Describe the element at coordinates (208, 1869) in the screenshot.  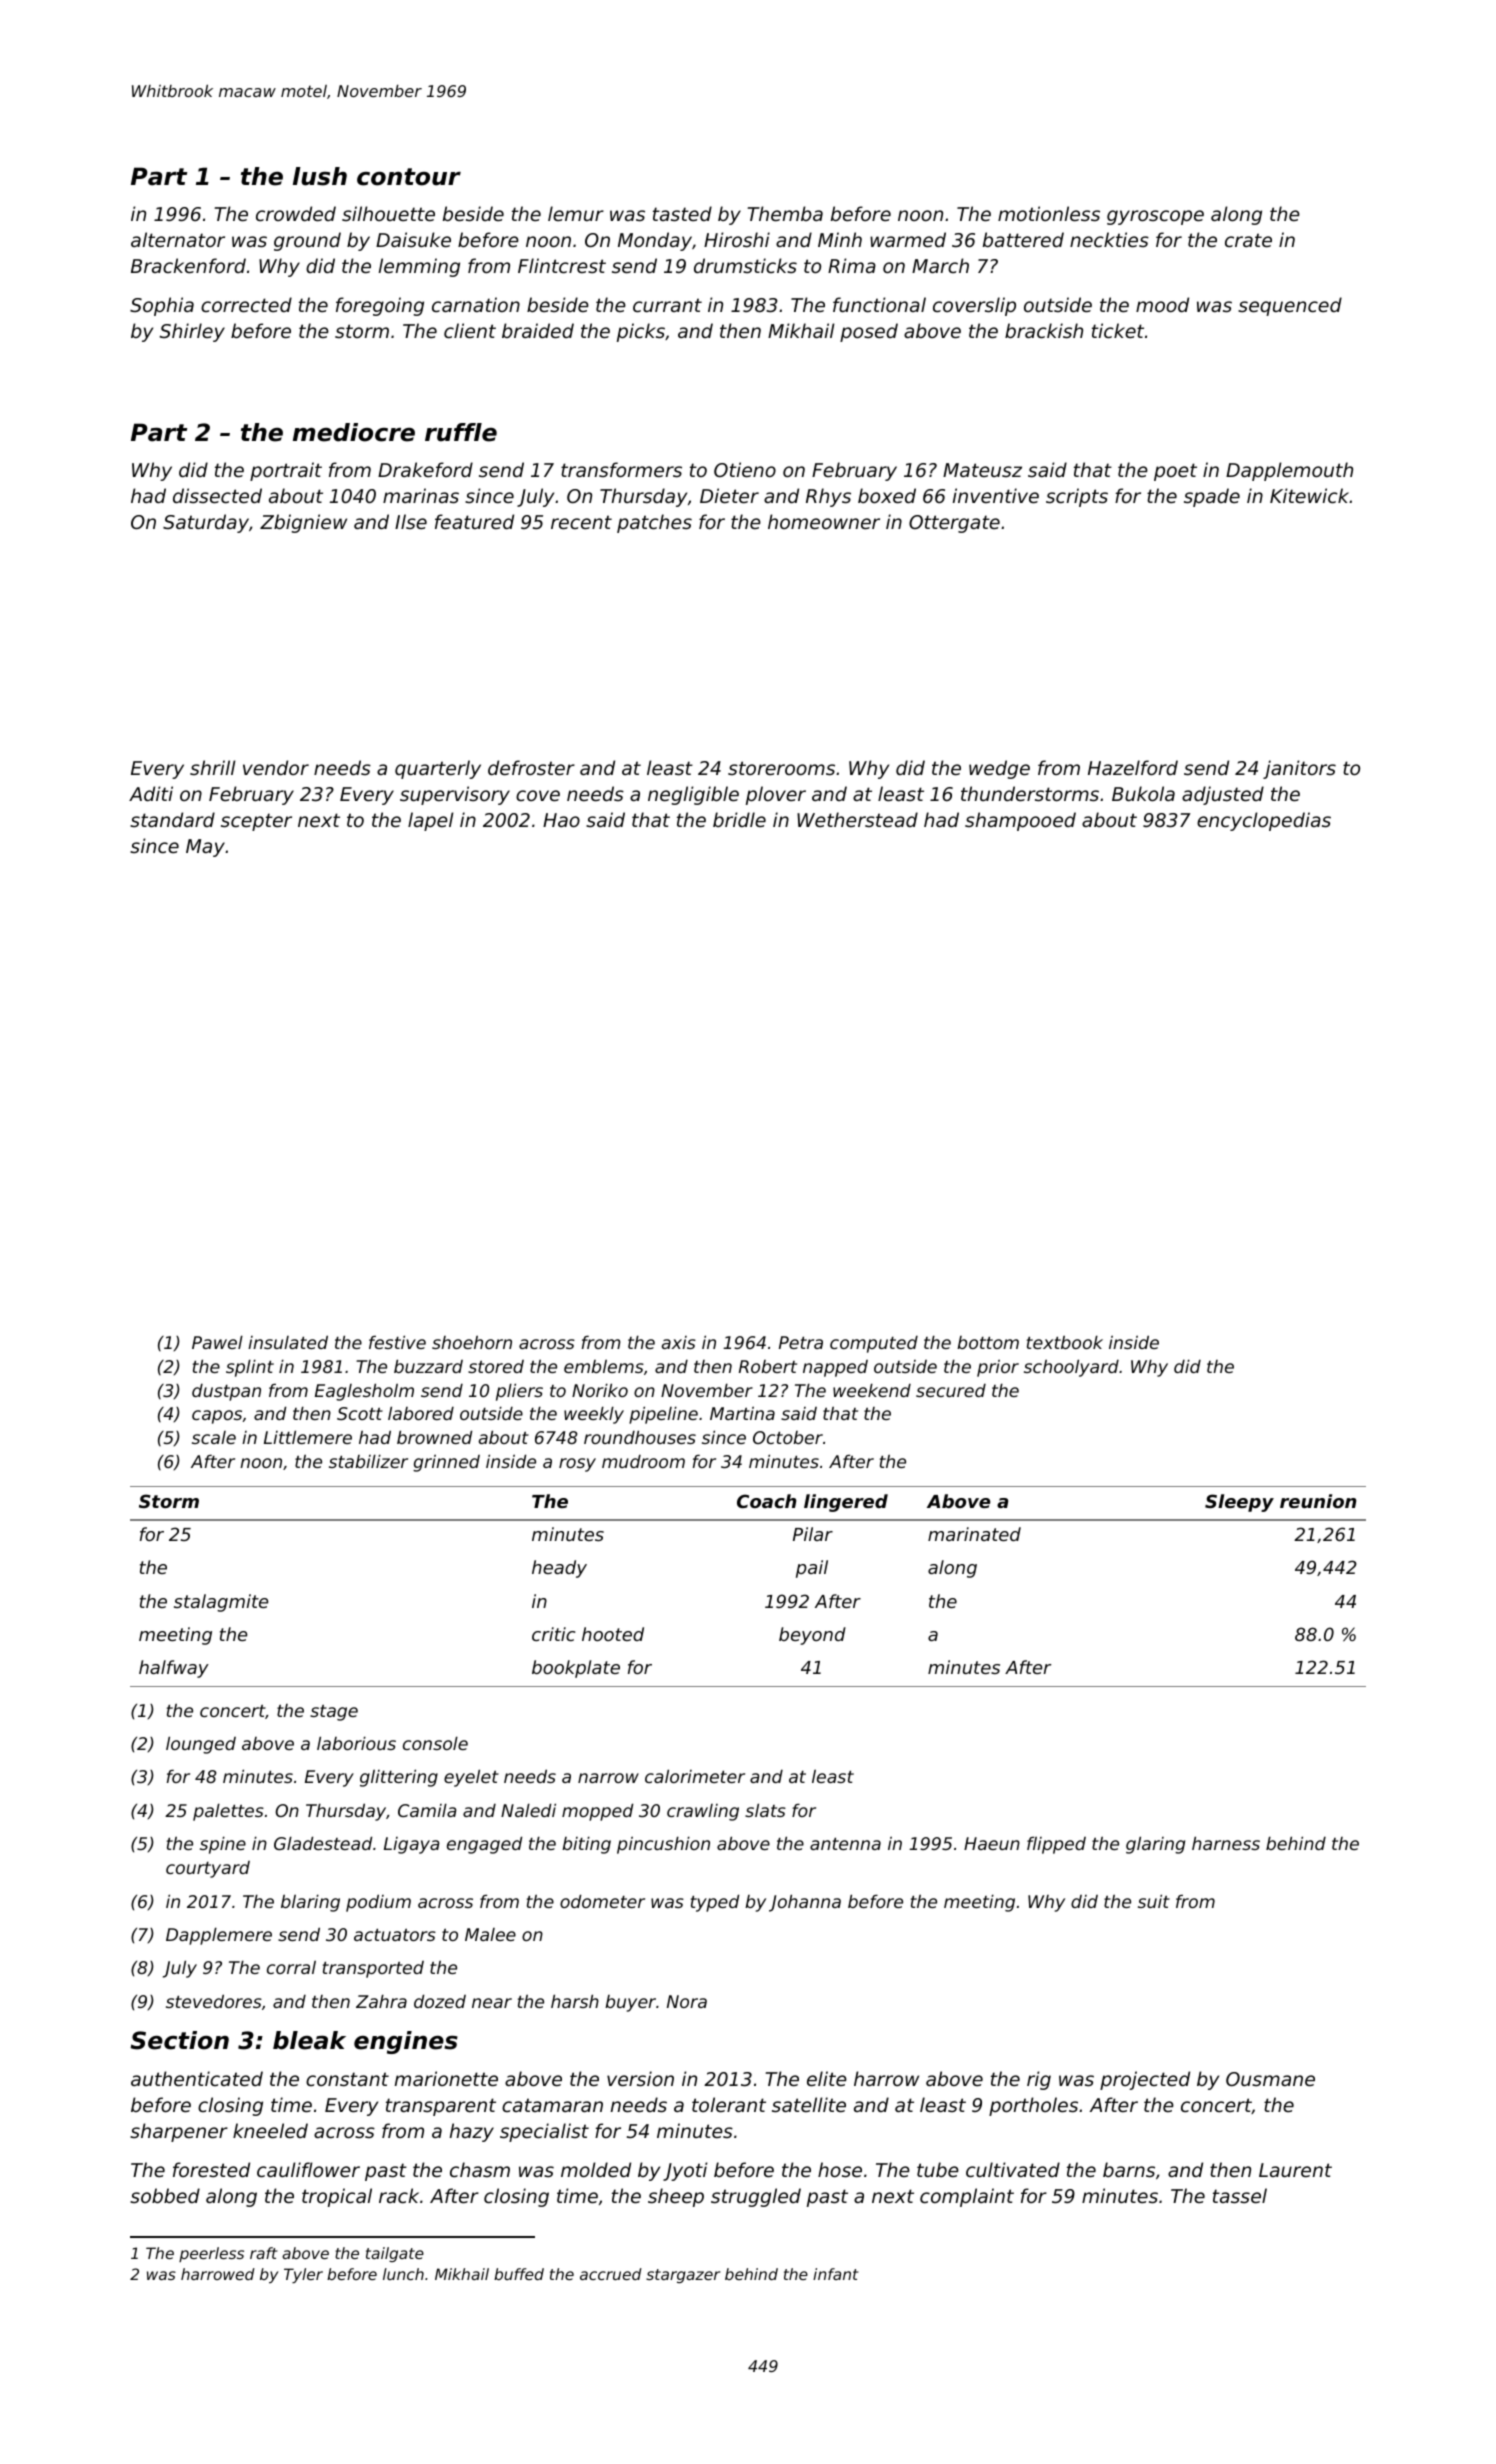
I see `courtyard` at that location.
